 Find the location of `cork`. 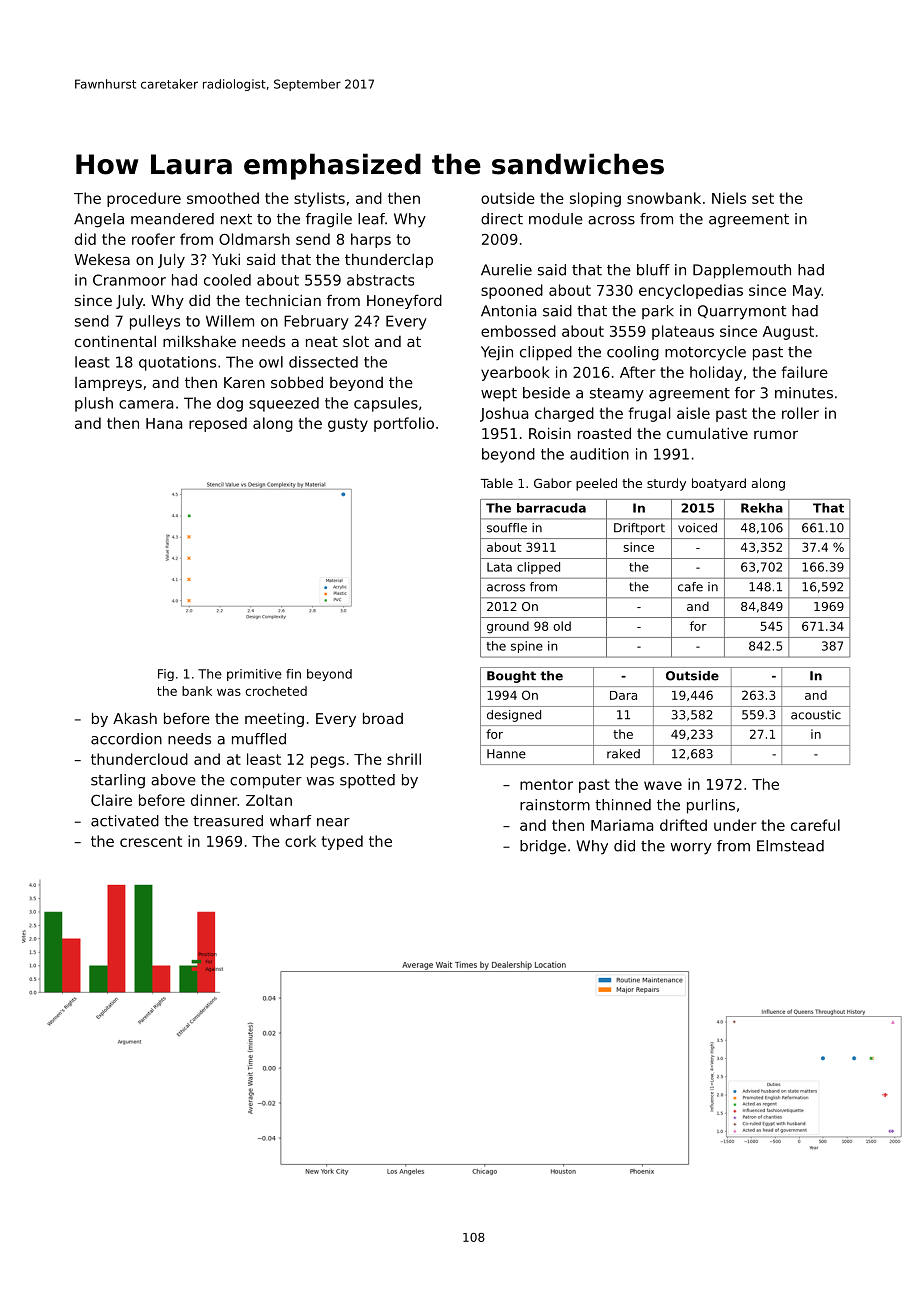

cork is located at coordinates (300, 841).
